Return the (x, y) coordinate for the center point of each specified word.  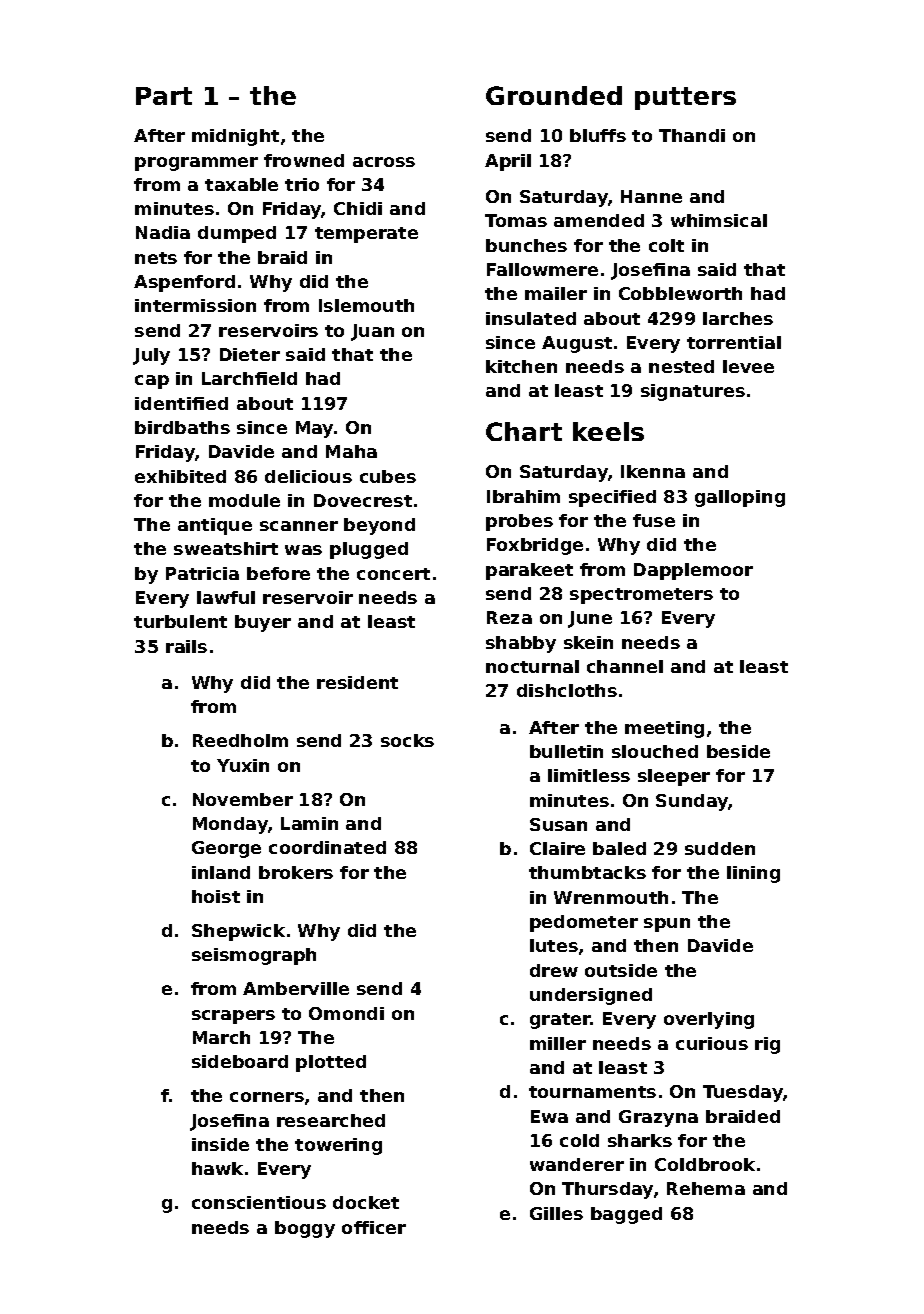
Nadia (163, 232)
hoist (216, 896)
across (384, 162)
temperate (366, 235)
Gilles (556, 1213)
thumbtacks (587, 872)
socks (407, 740)
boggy (305, 1229)
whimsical (719, 220)
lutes (554, 945)
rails (186, 646)
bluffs (598, 135)
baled (619, 848)
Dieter (250, 354)
